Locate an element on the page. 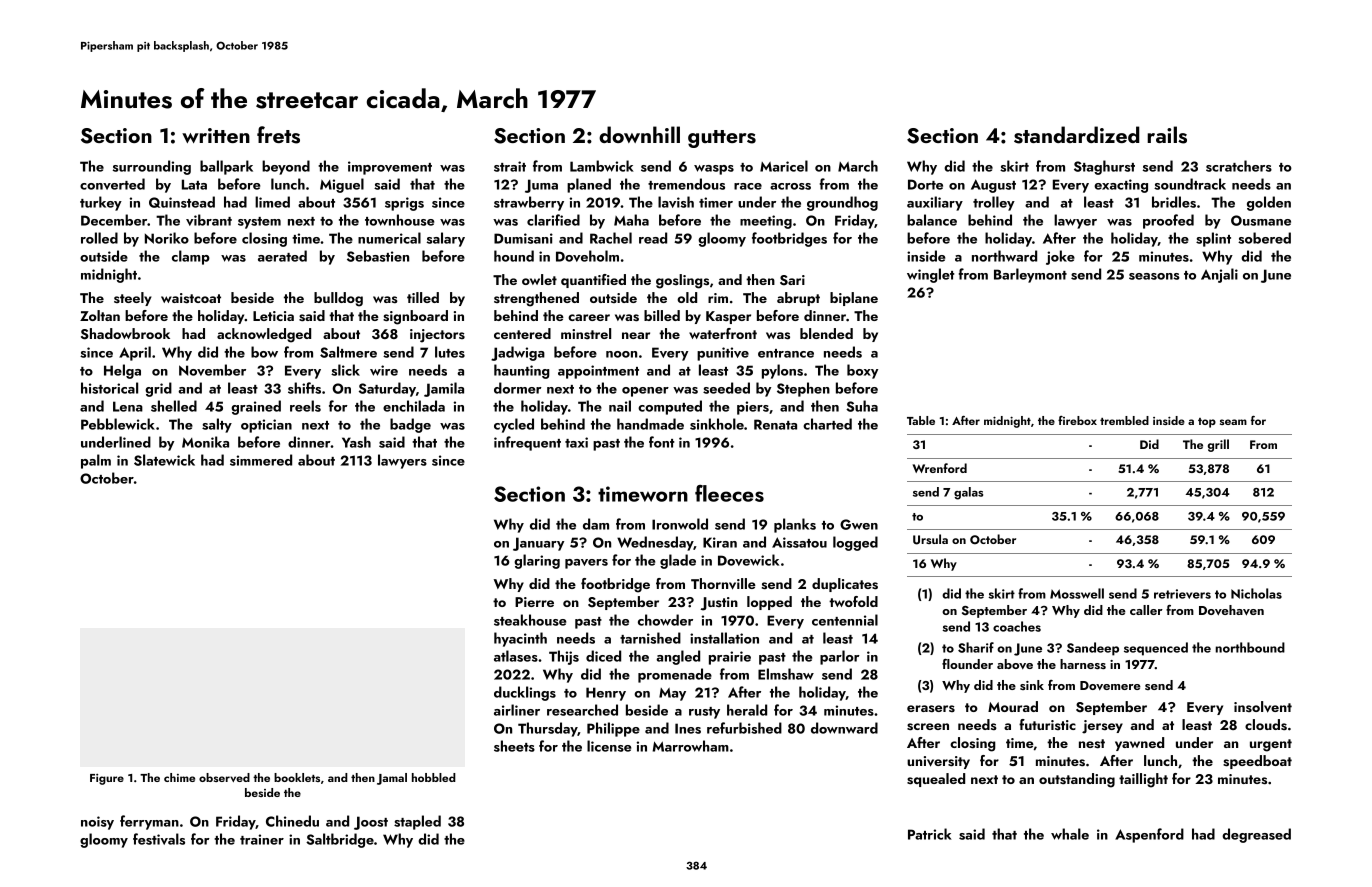 This image has width=1372, height=887. chime is located at coordinates (179, 777).
